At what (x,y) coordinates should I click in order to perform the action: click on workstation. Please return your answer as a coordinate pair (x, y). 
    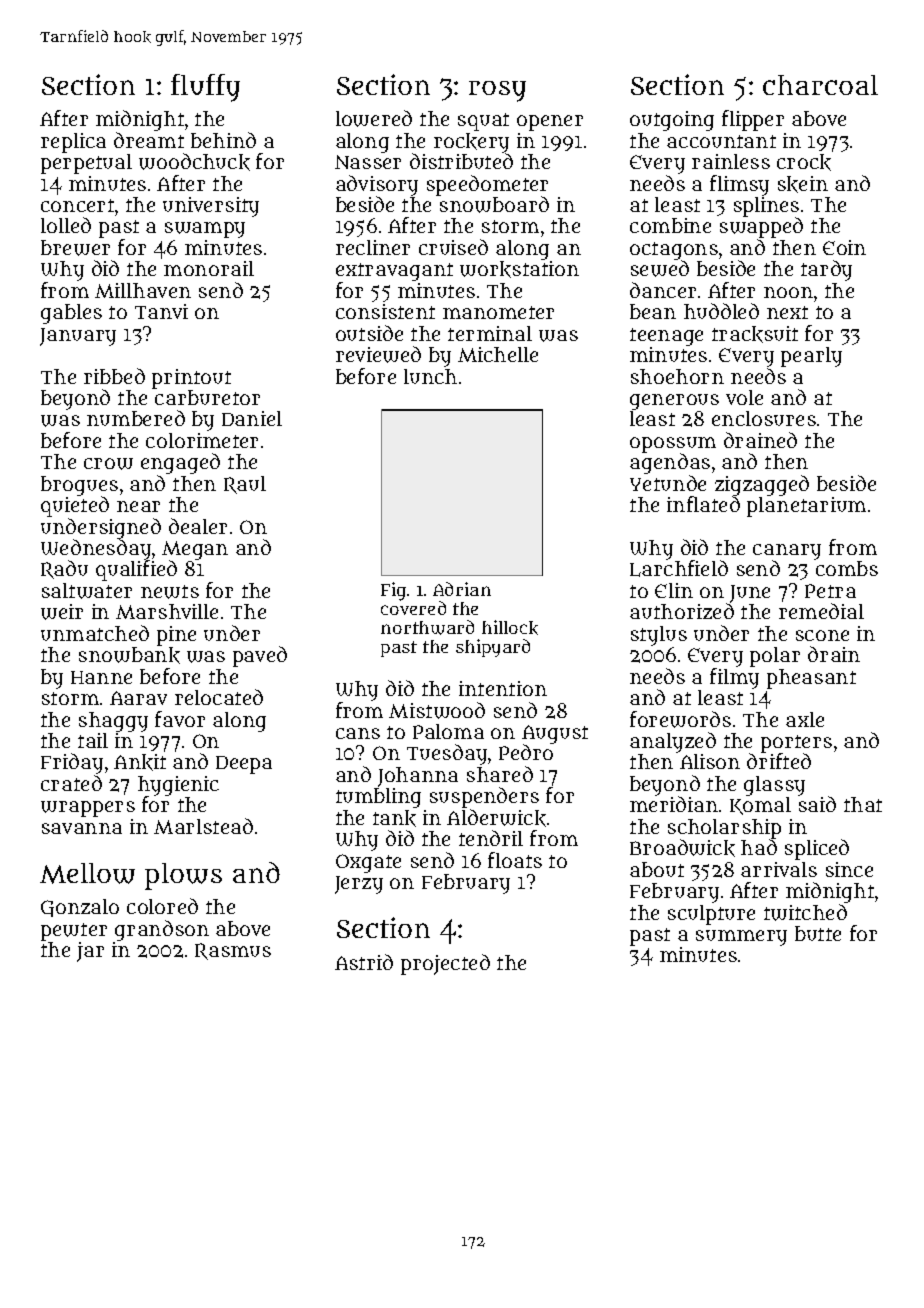
    Looking at the image, I should click on (519, 269).
